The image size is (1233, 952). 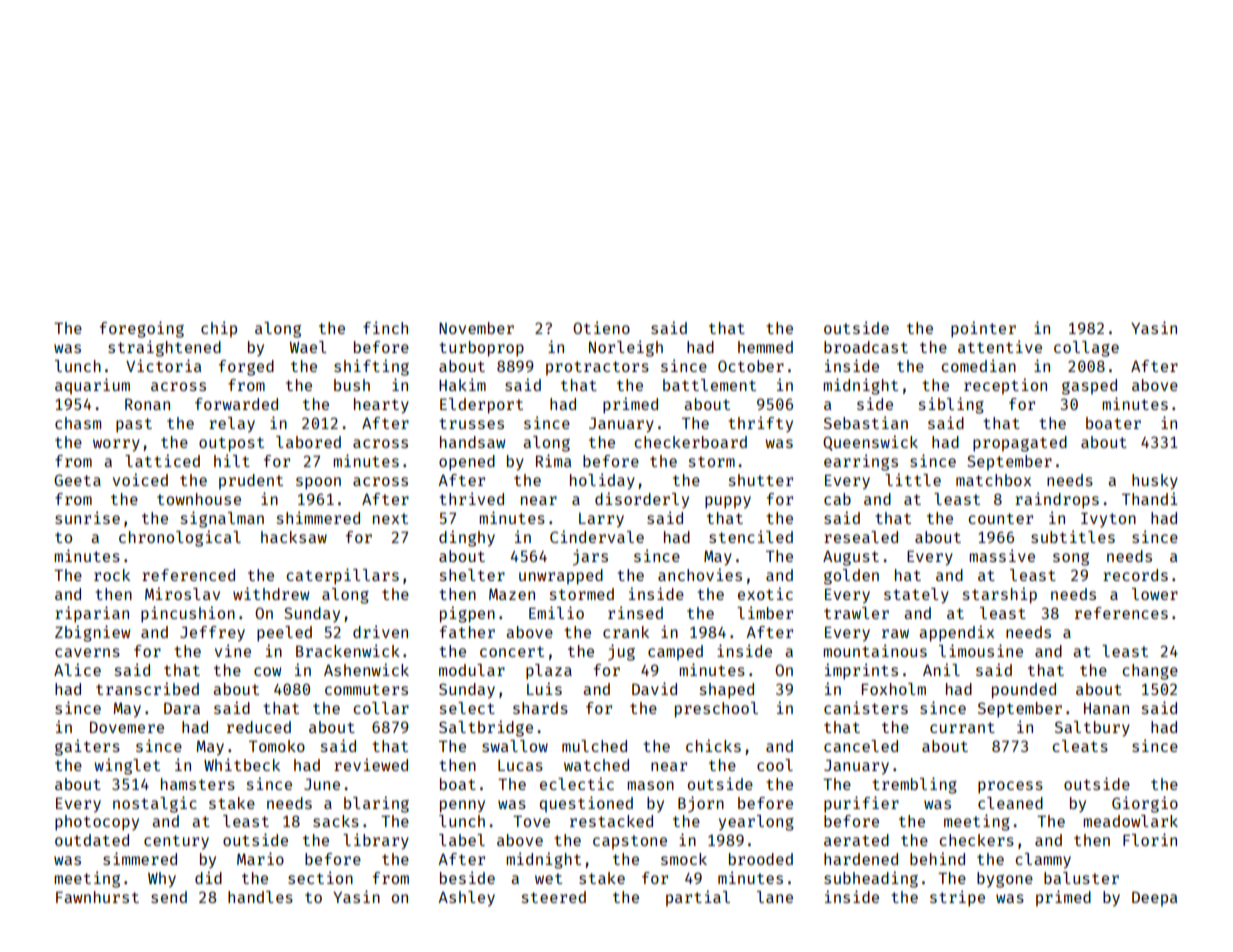 I want to click on Otieno, so click(x=601, y=327).
